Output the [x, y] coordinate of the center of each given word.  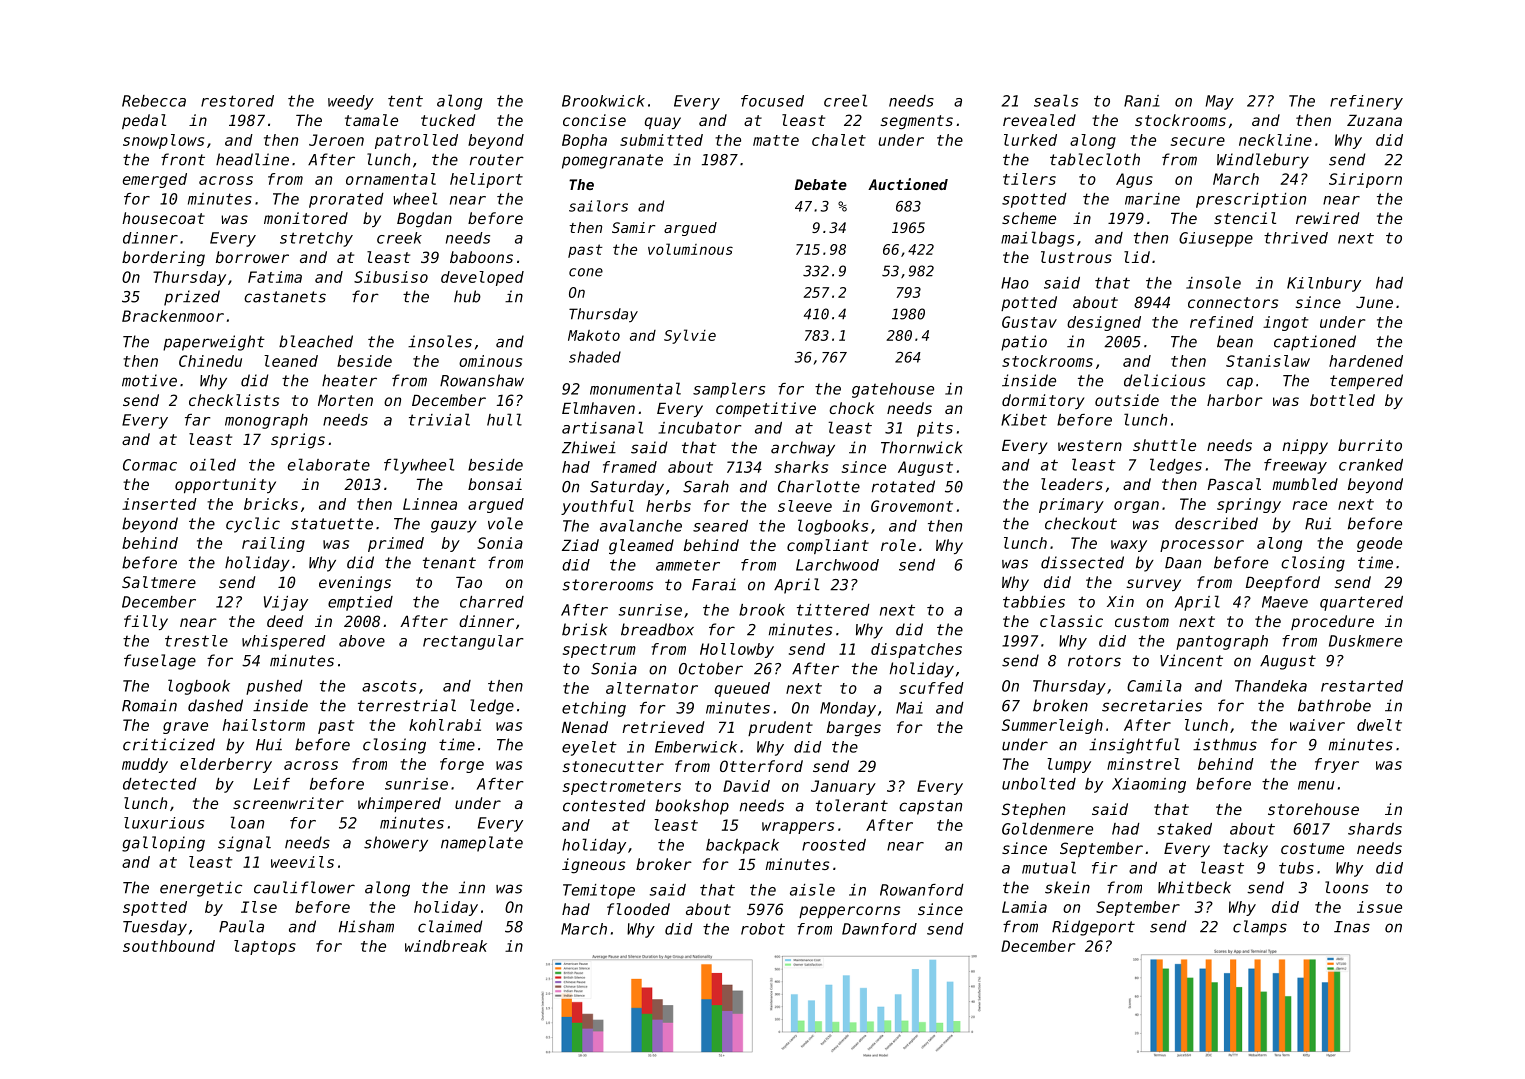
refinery [1366, 102]
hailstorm [264, 725]
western [1090, 445]
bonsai [495, 484]
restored [237, 101]
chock [851, 408]
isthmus [1225, 744]
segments [917, 122]
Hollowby [737, 650]
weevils [302, 862]
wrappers [798, 828]
